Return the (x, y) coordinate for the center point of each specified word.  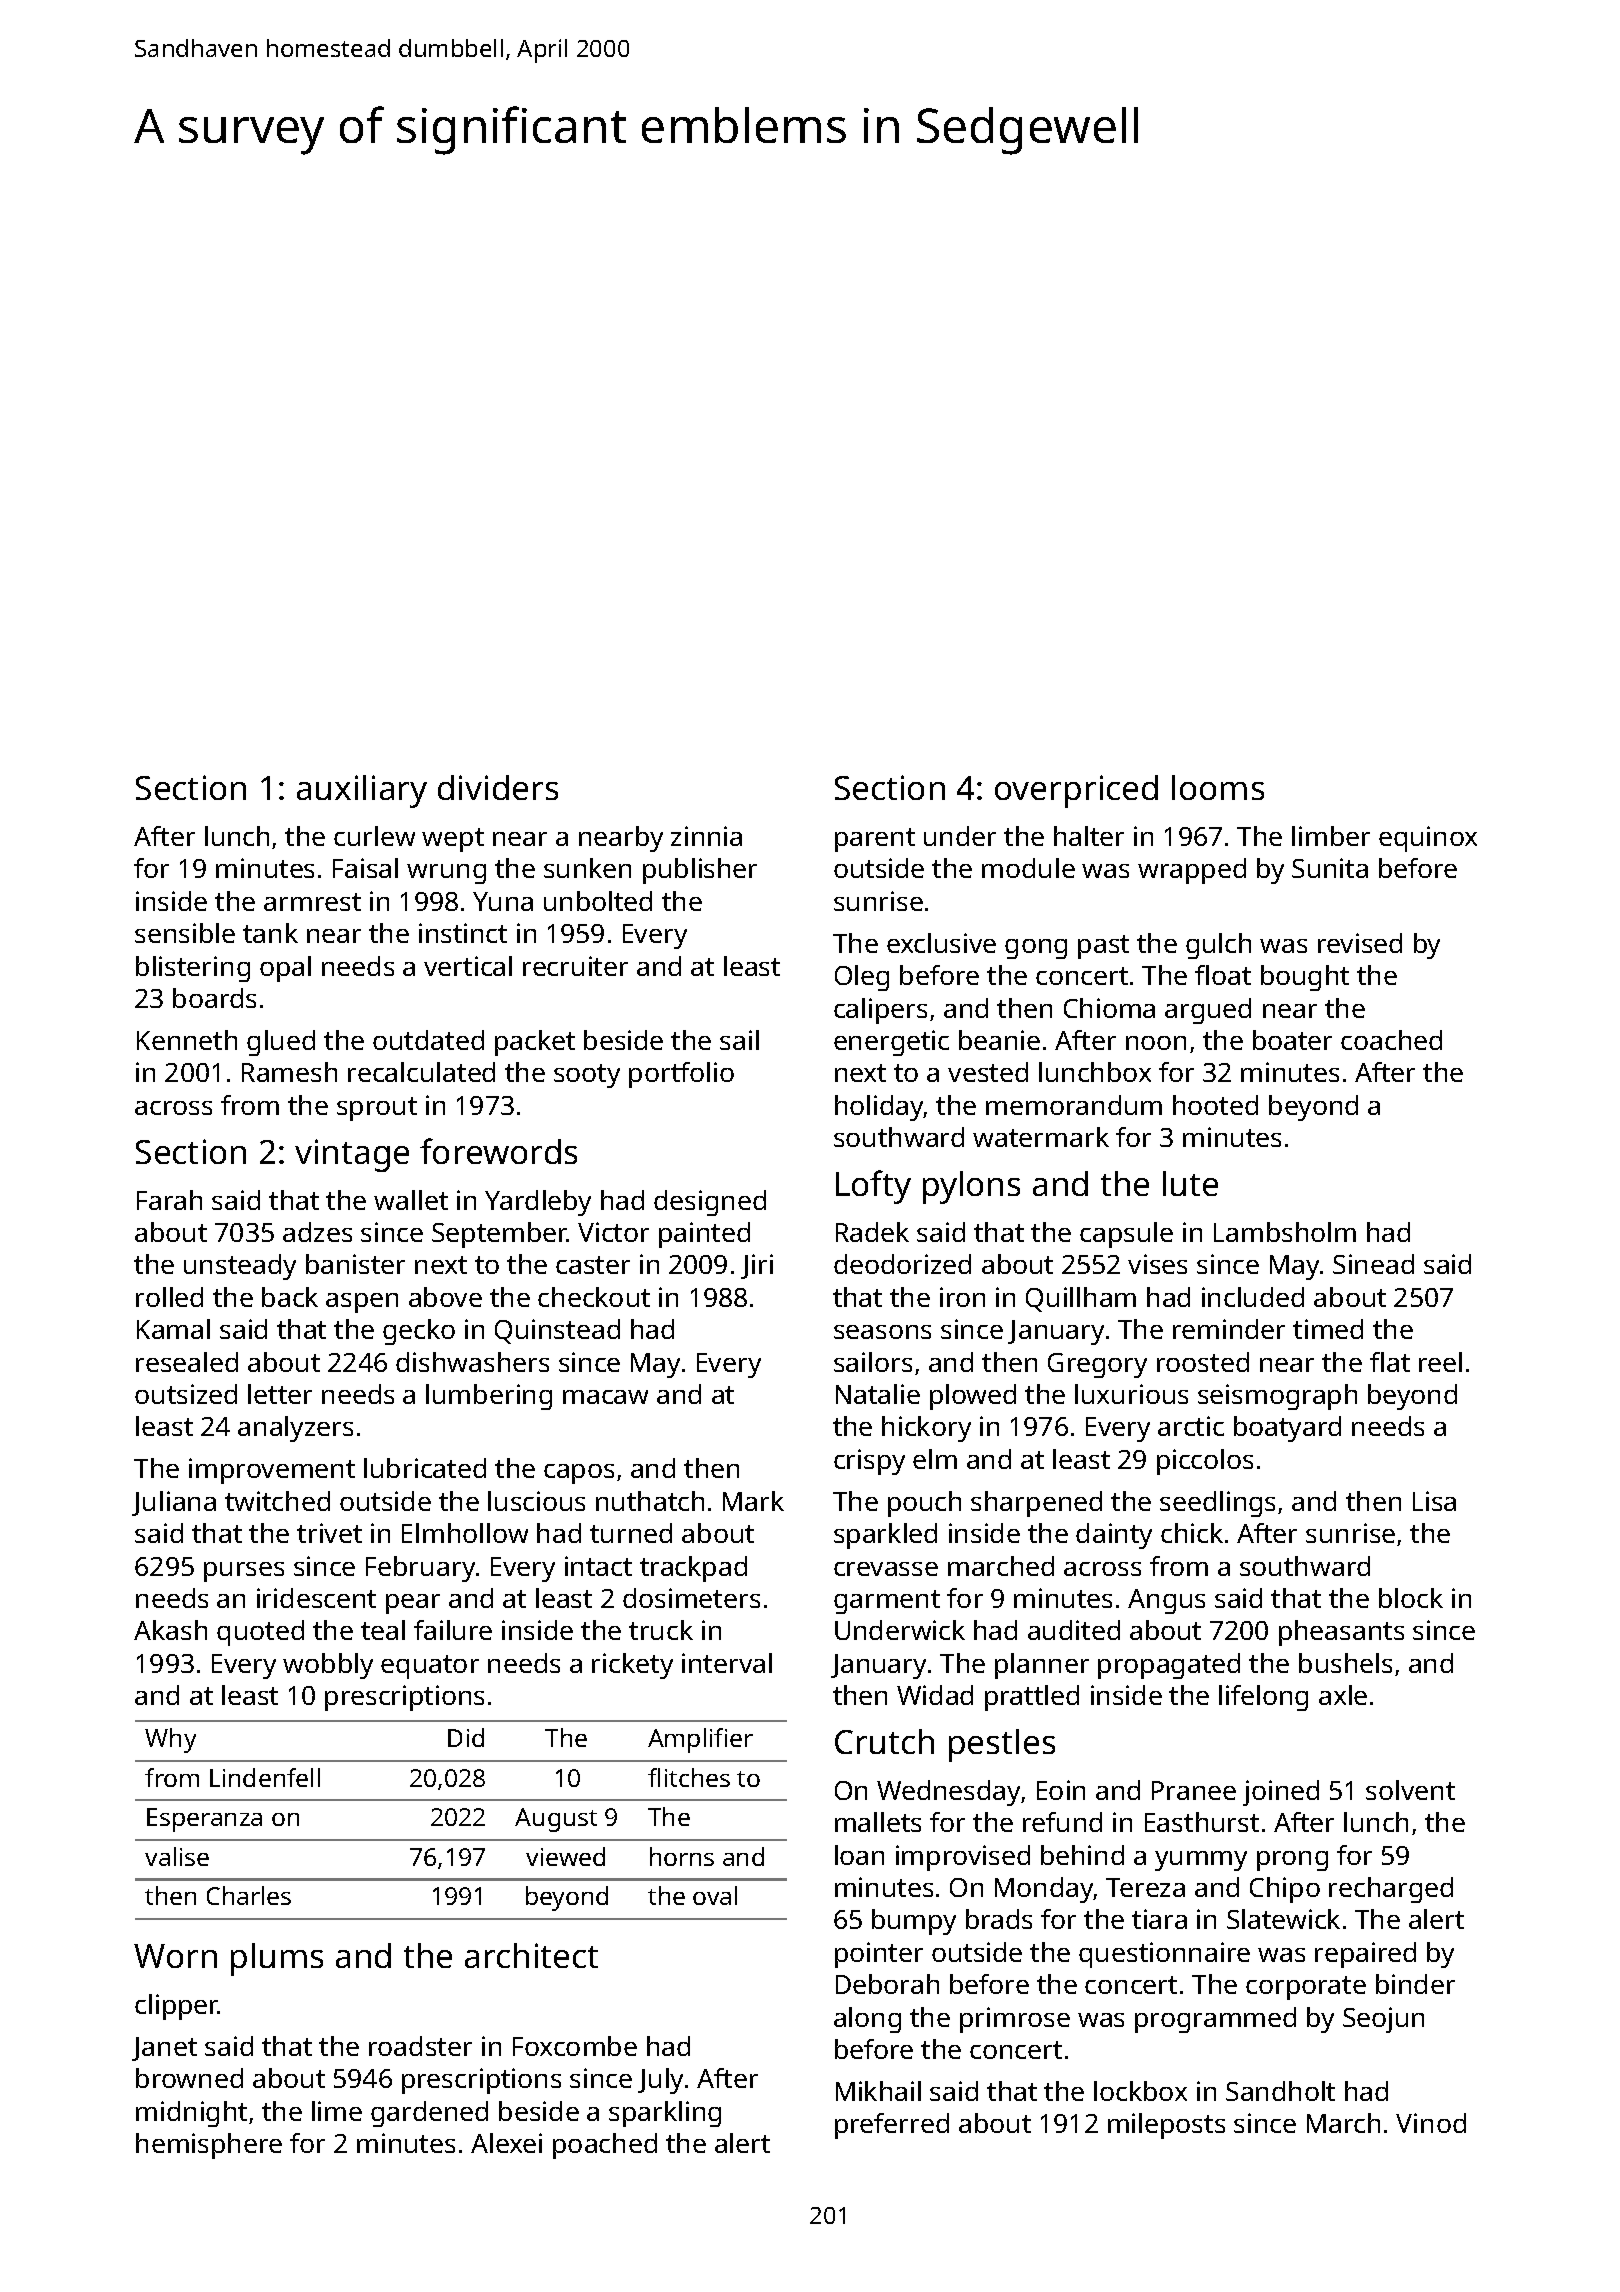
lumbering (489, 1397)
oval (715, 1895)
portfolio (681, 1075)
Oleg (862, 978)
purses (244, 1572)
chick (1192, 1533)
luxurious (1131, 1394)
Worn (175, 1956)
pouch (924, 1504)
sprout (377, 1109)
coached (1391, 1040)
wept (453, 840)
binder (1415, 1984)
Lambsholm (1285, 1232)
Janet (164, 2049)
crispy (869, 1462)
